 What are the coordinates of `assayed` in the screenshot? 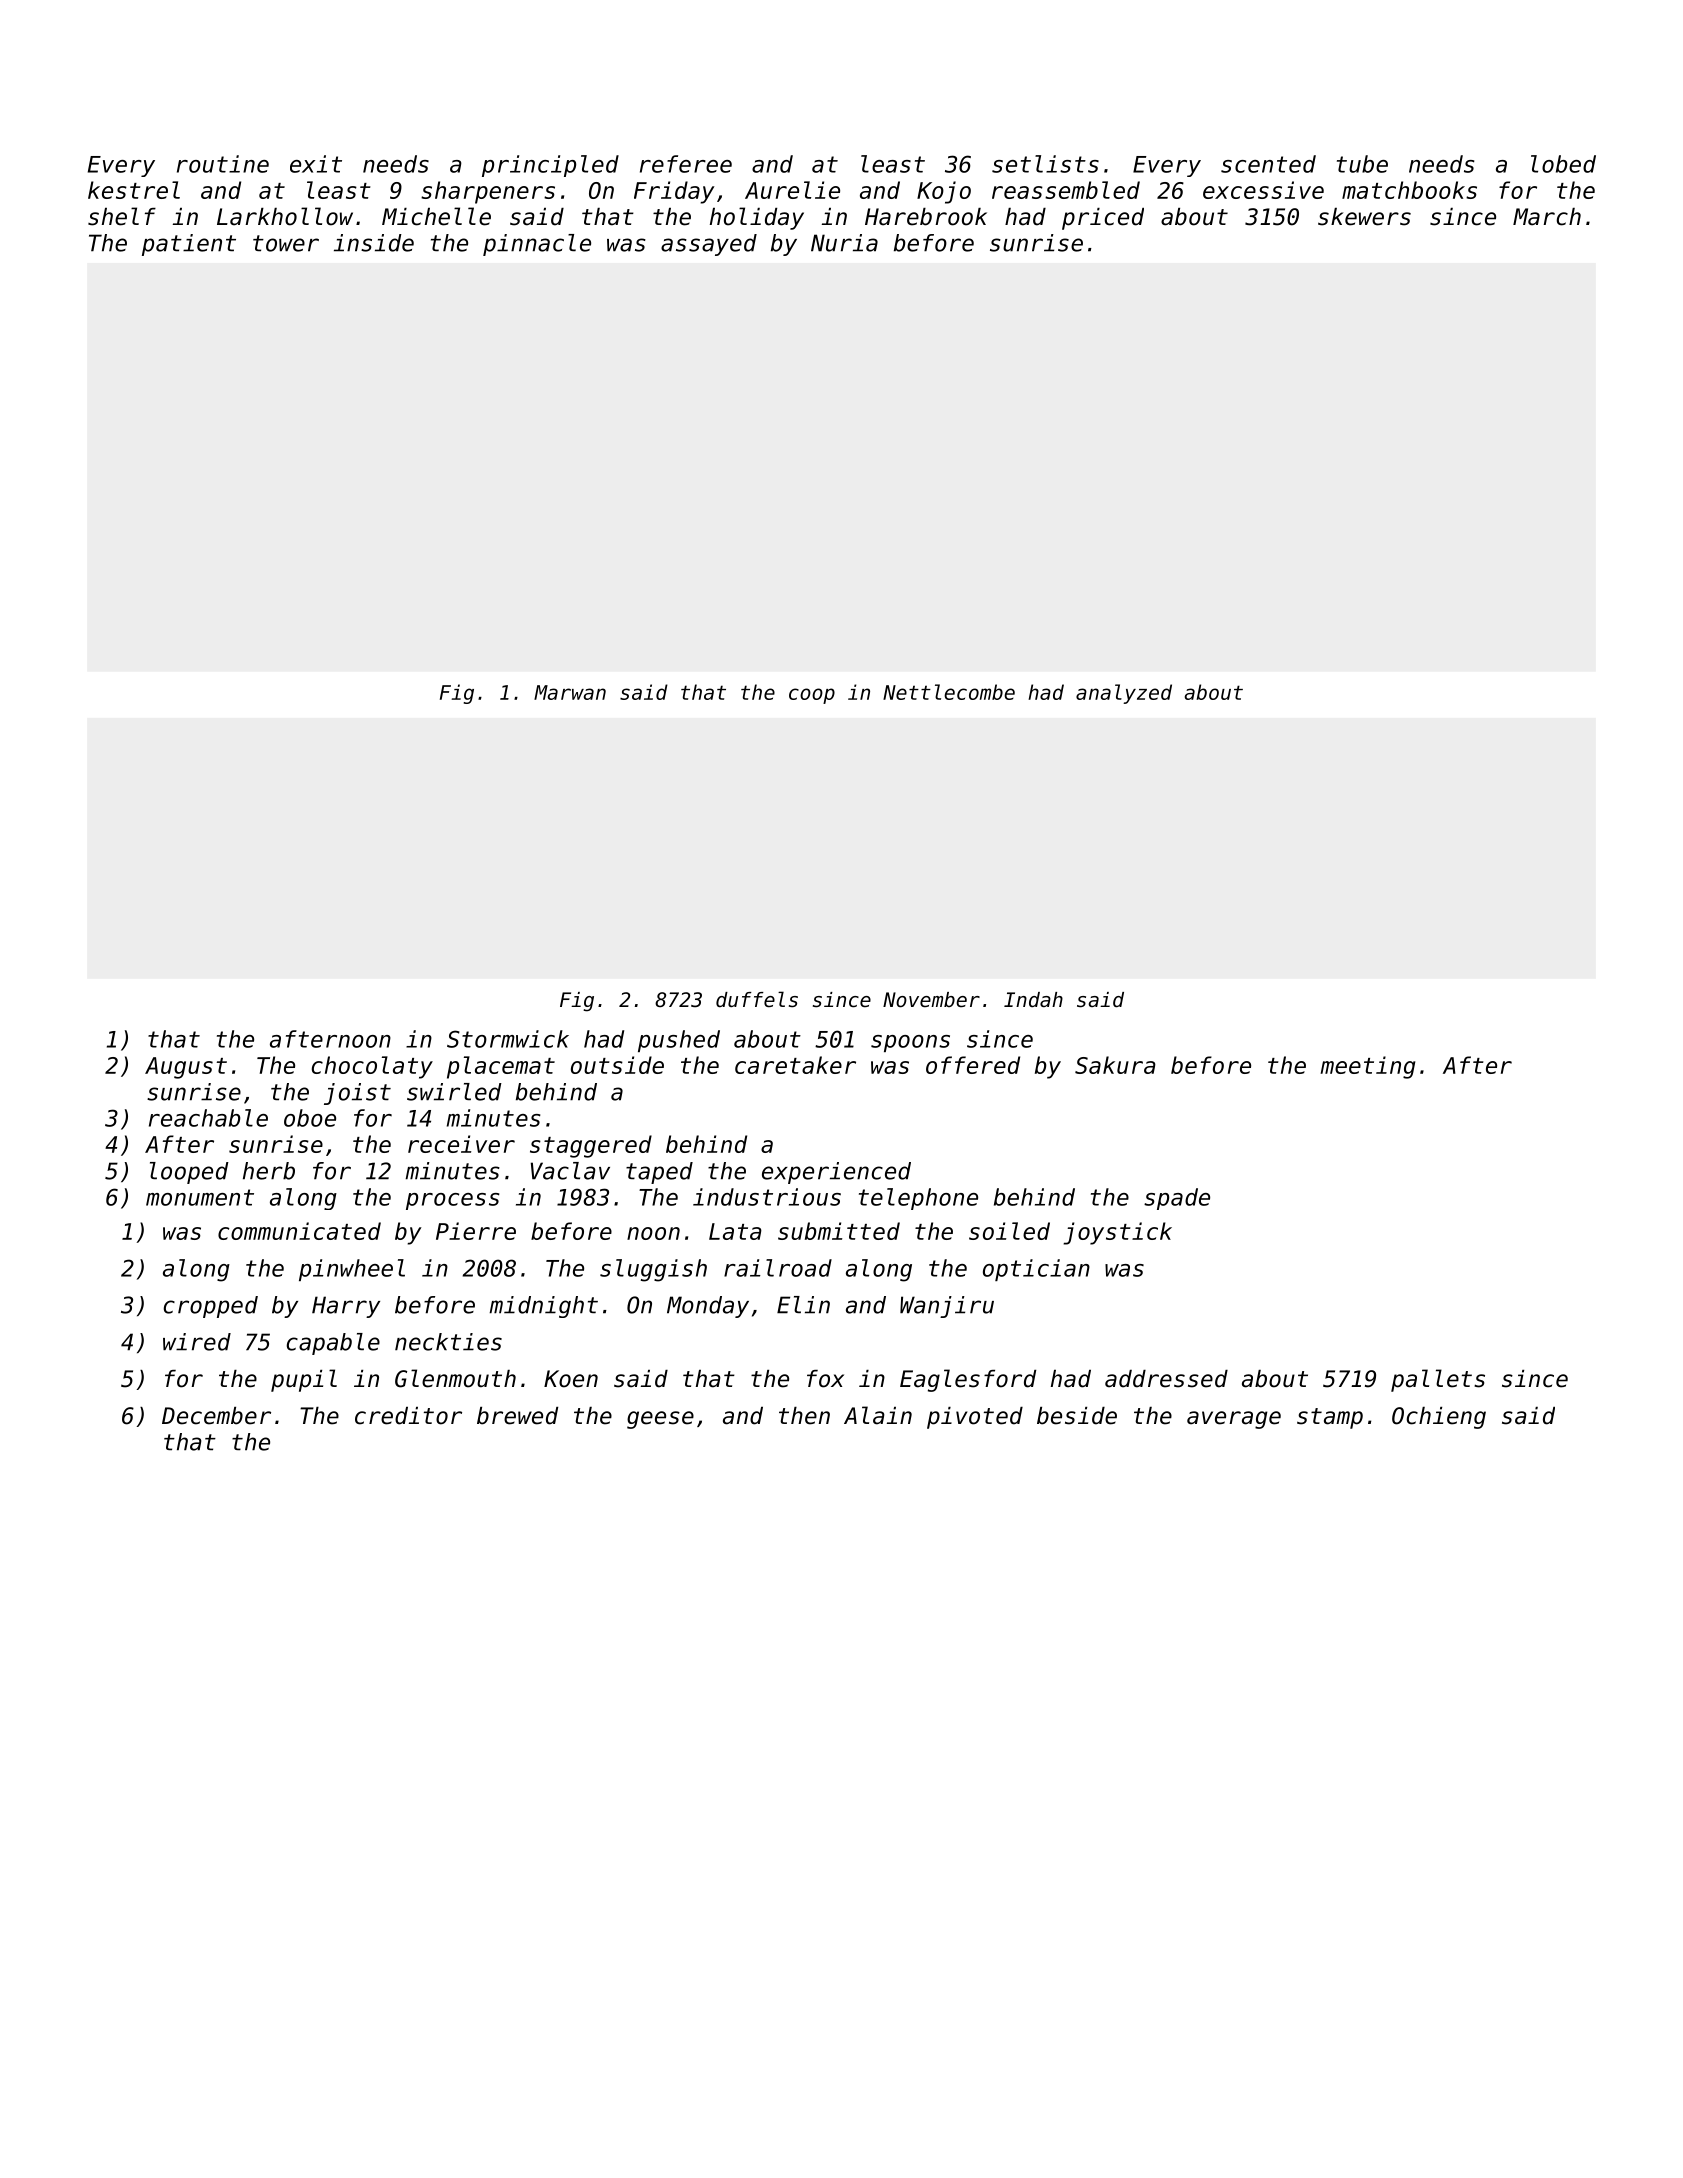 It's located at (709, 245).
